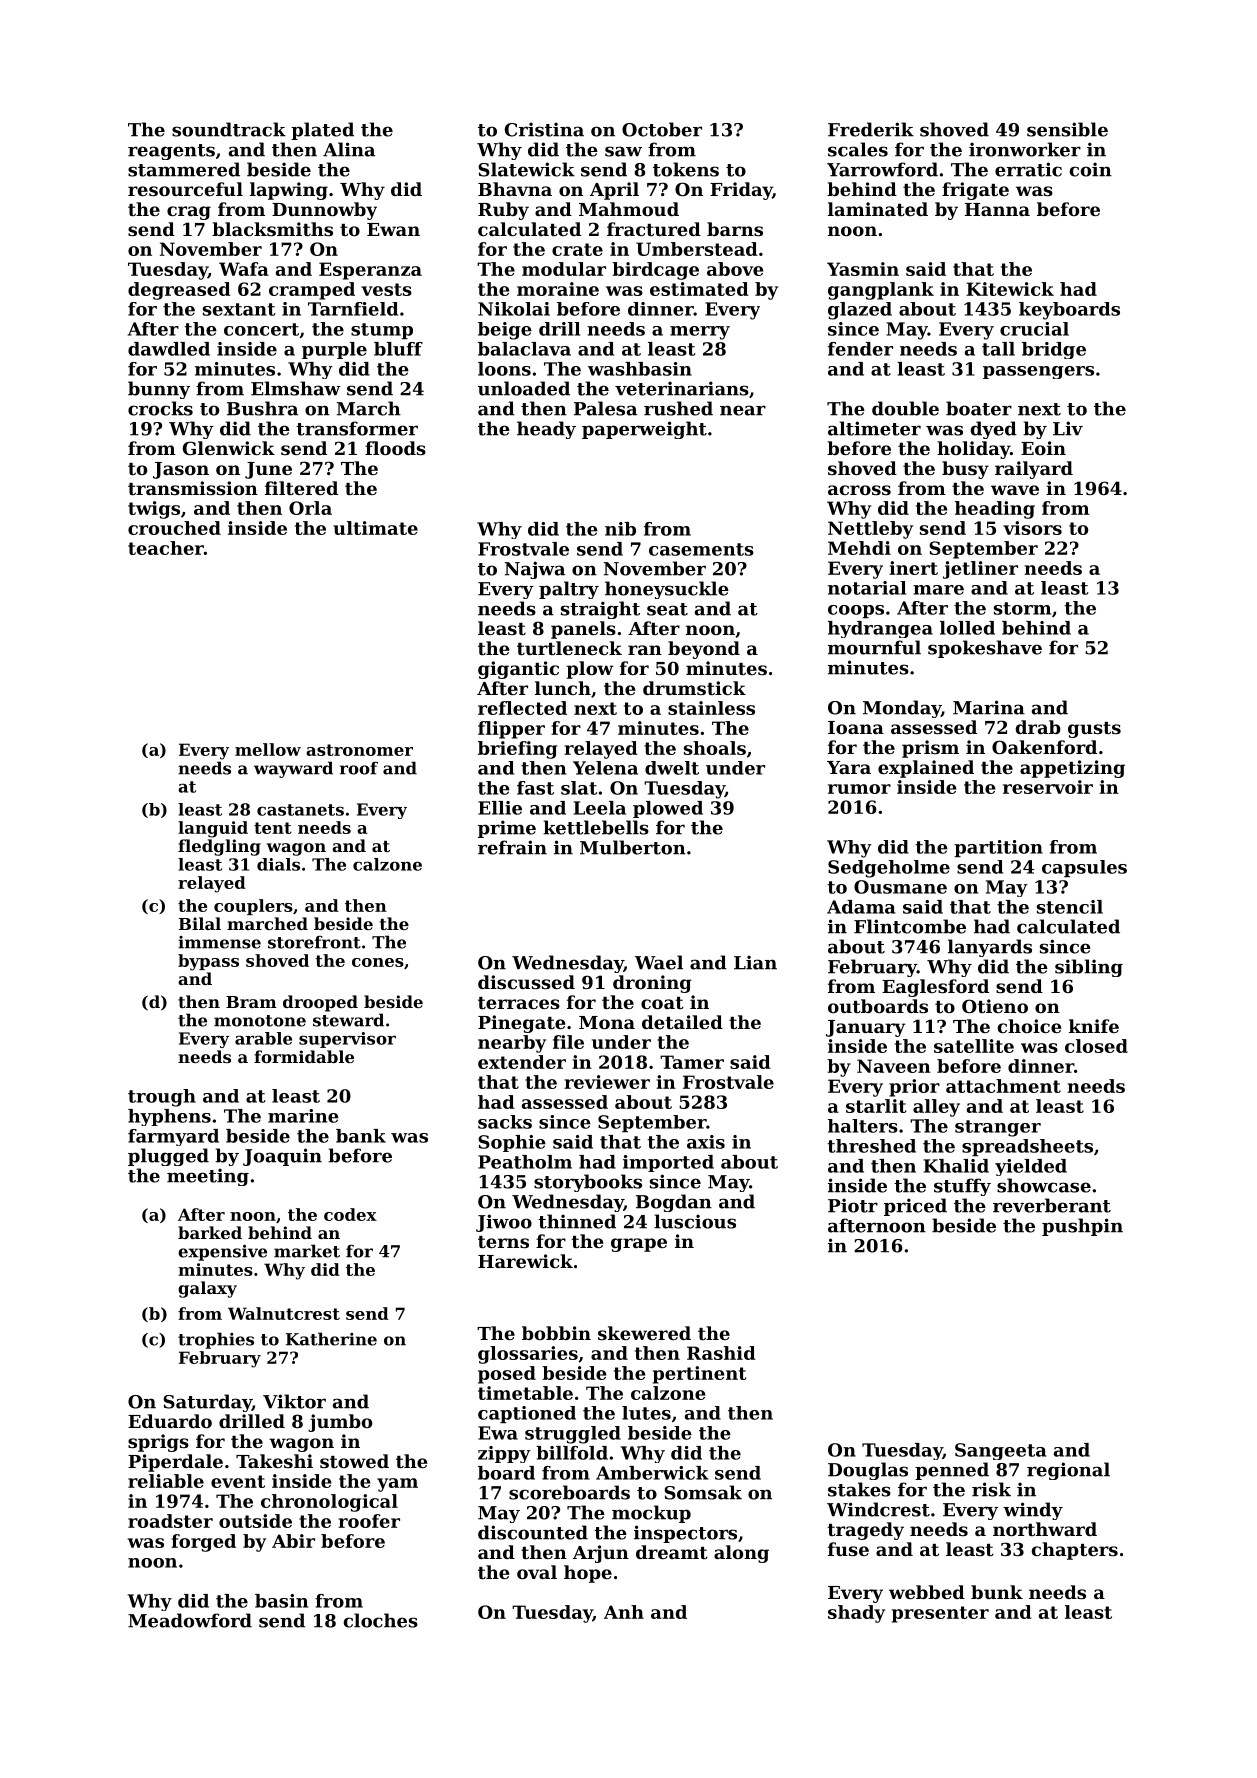 Image resolution: width=1257 pixels, height=1778 pixels. I want to click on languid, so click(213, 829).
